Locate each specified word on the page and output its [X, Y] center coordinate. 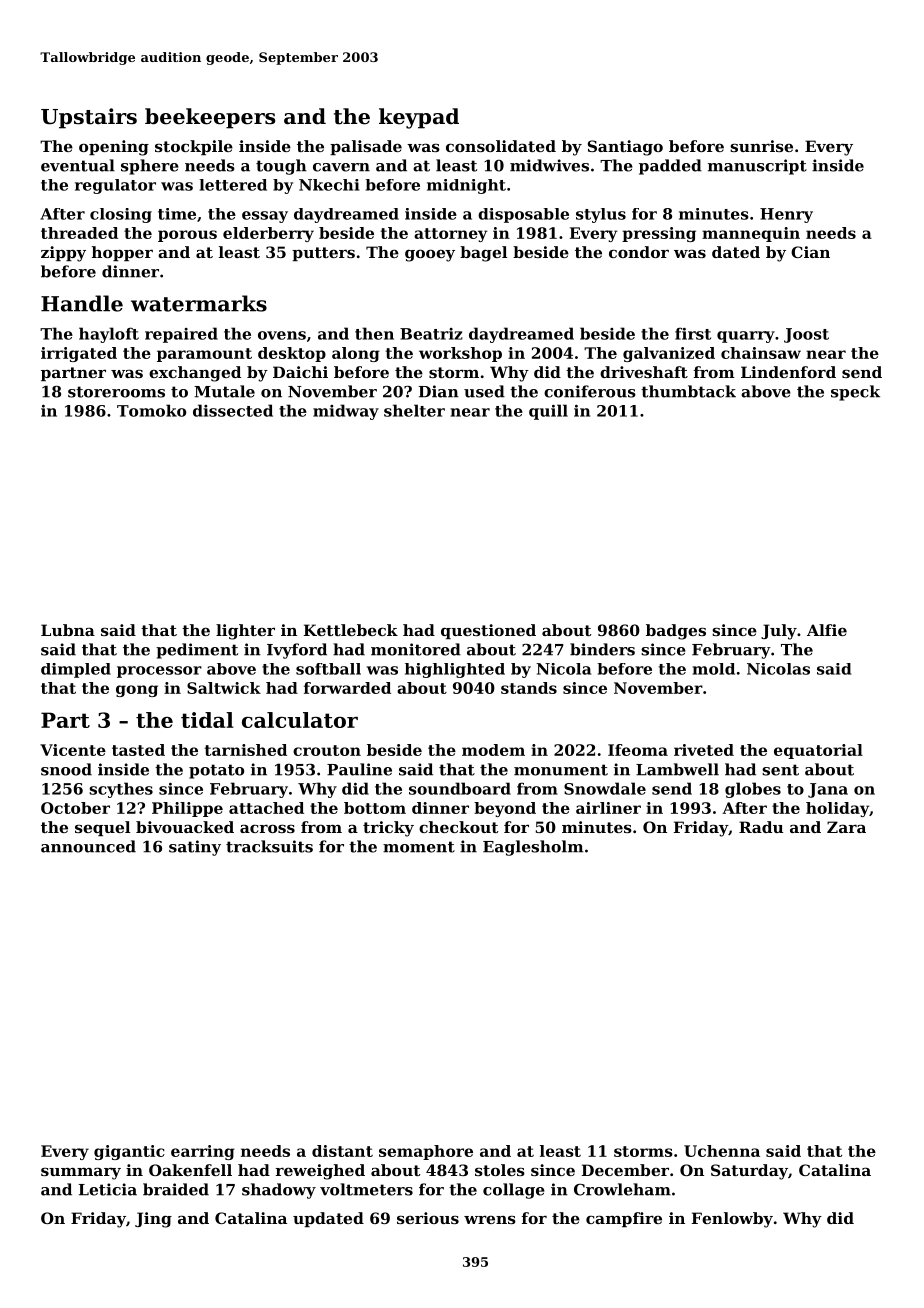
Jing [153, 1220]
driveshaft [644, 372]
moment [419, 847]
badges [676, 632]
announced [88, 846]
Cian [810, 252]
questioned [488, 631]
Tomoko [151, 410]
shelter [414, 410]
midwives [549, 165]
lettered [233, 185]
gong [137, 691]
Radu [761, 827]
